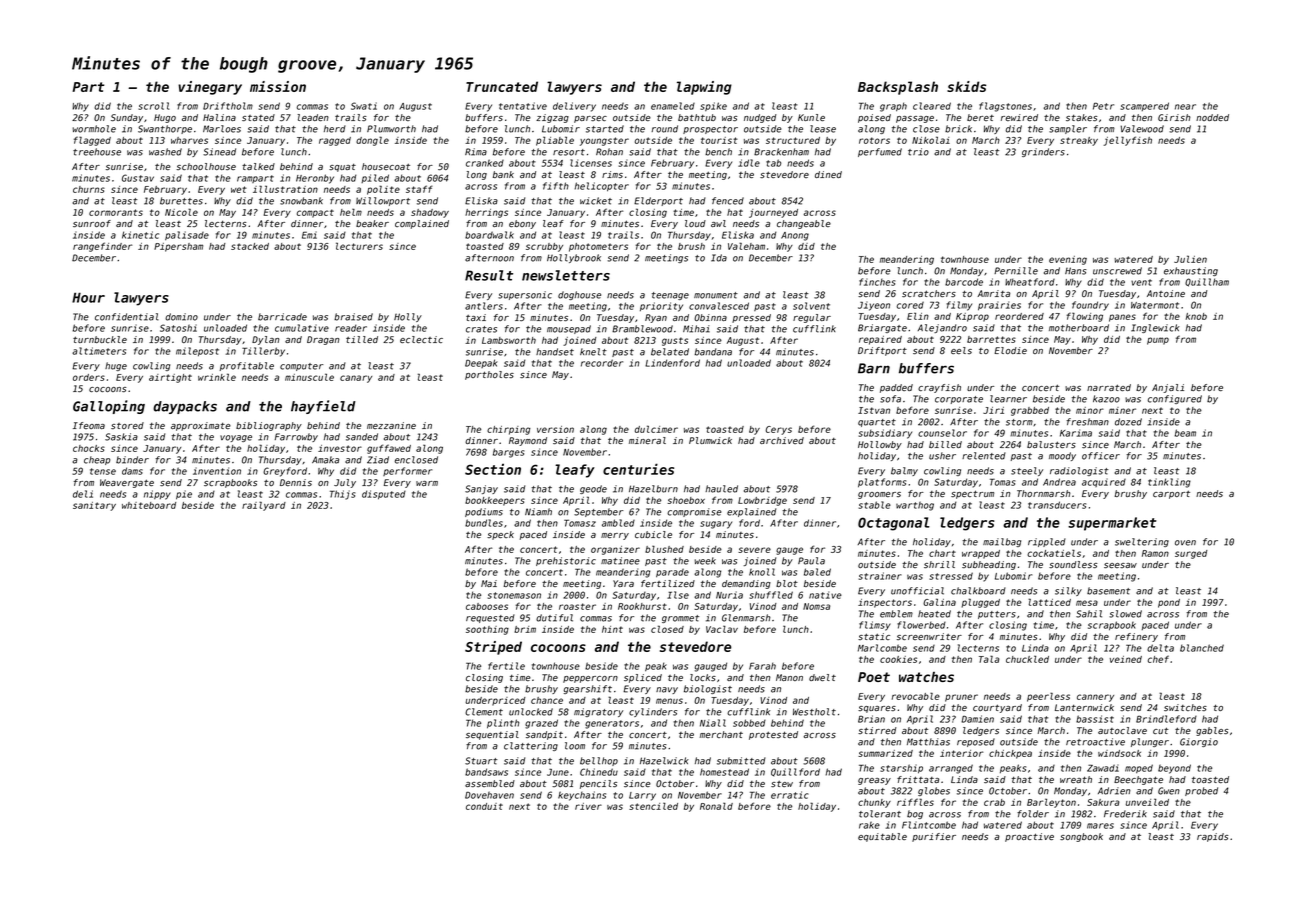  Describe the element at coordinates (910, 305) in the screenshot. I see `cored` at that location.
